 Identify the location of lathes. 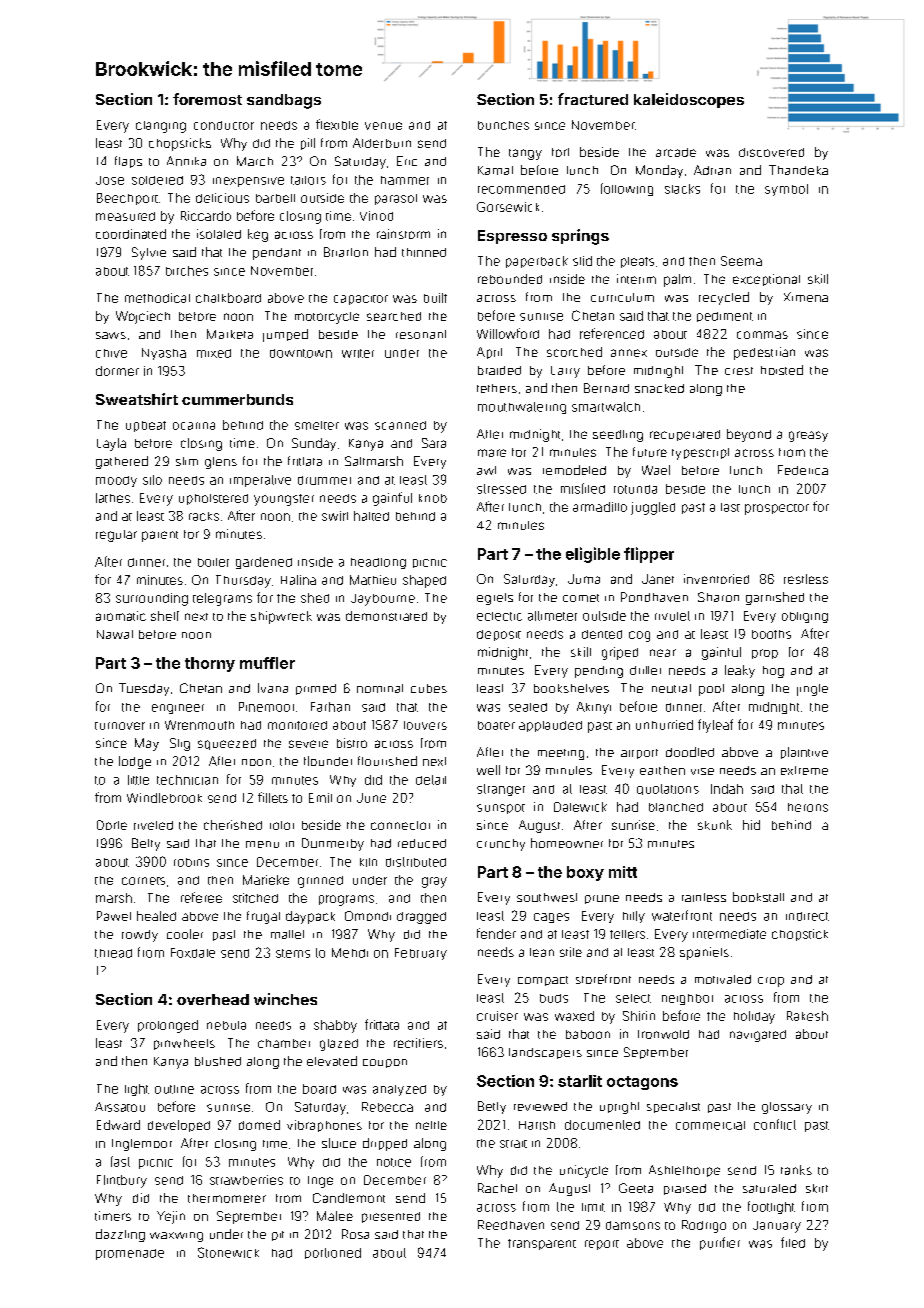
(113, 498).
